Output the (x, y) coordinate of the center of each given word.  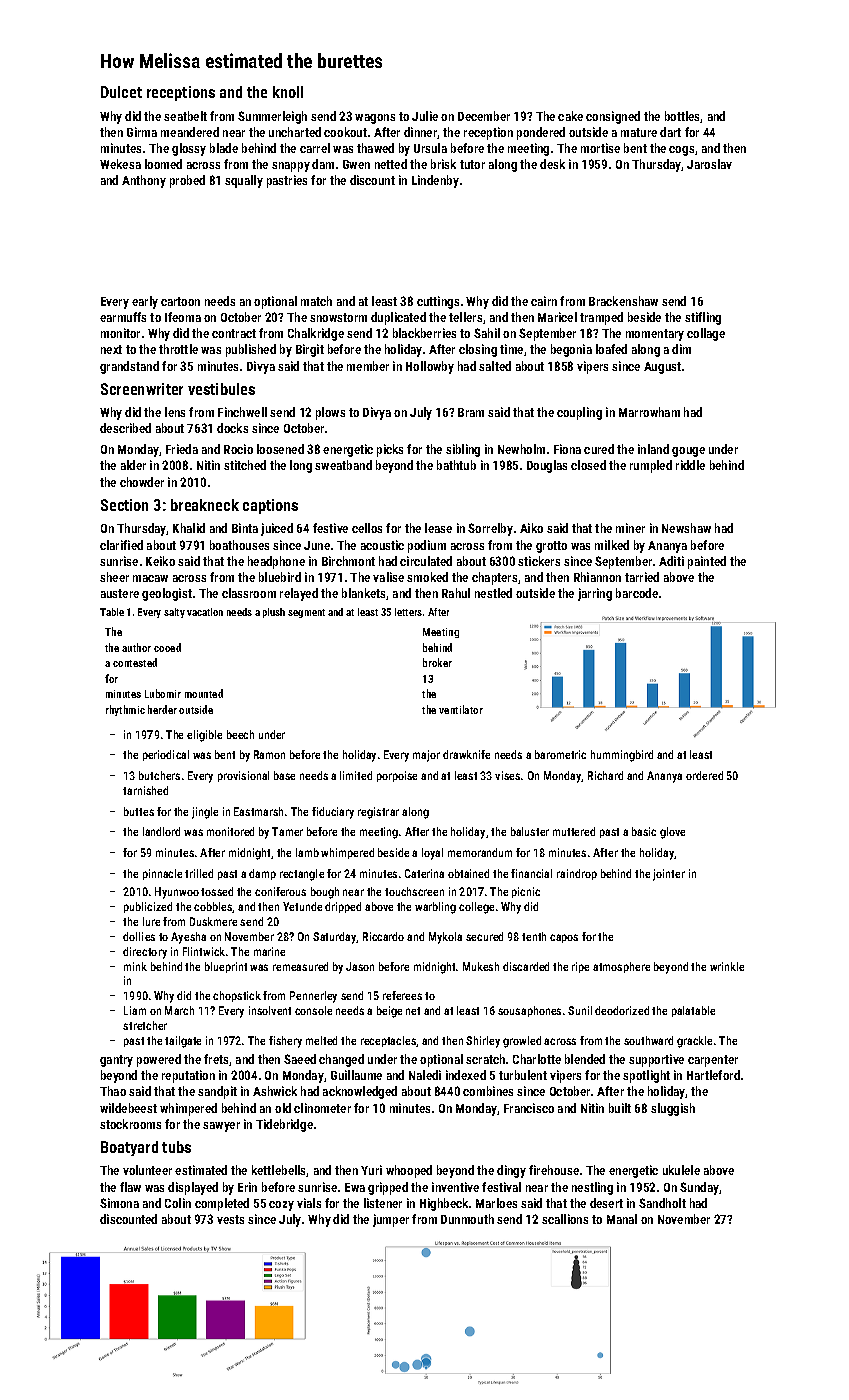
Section (124, 505)
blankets (364, 594)
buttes (139, 811)
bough (325, 893)
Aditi (671, 561)
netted (391, 164)
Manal (622, 1219)
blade (224, 148)
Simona (119, 1203)
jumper (391, 1220)
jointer (669, 875)
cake (570, 116)
